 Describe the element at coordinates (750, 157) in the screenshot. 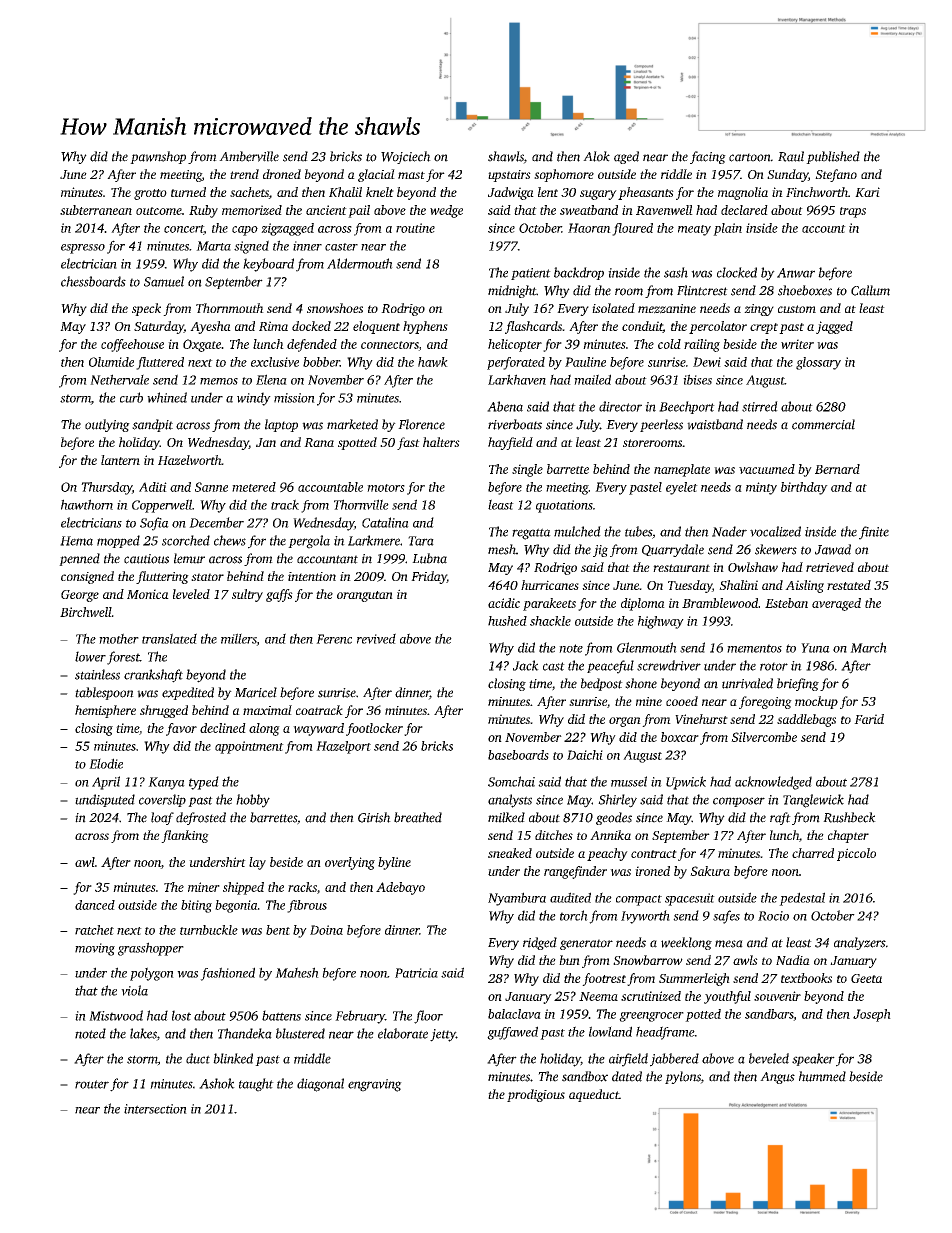

I see `cartoon` at that location.
